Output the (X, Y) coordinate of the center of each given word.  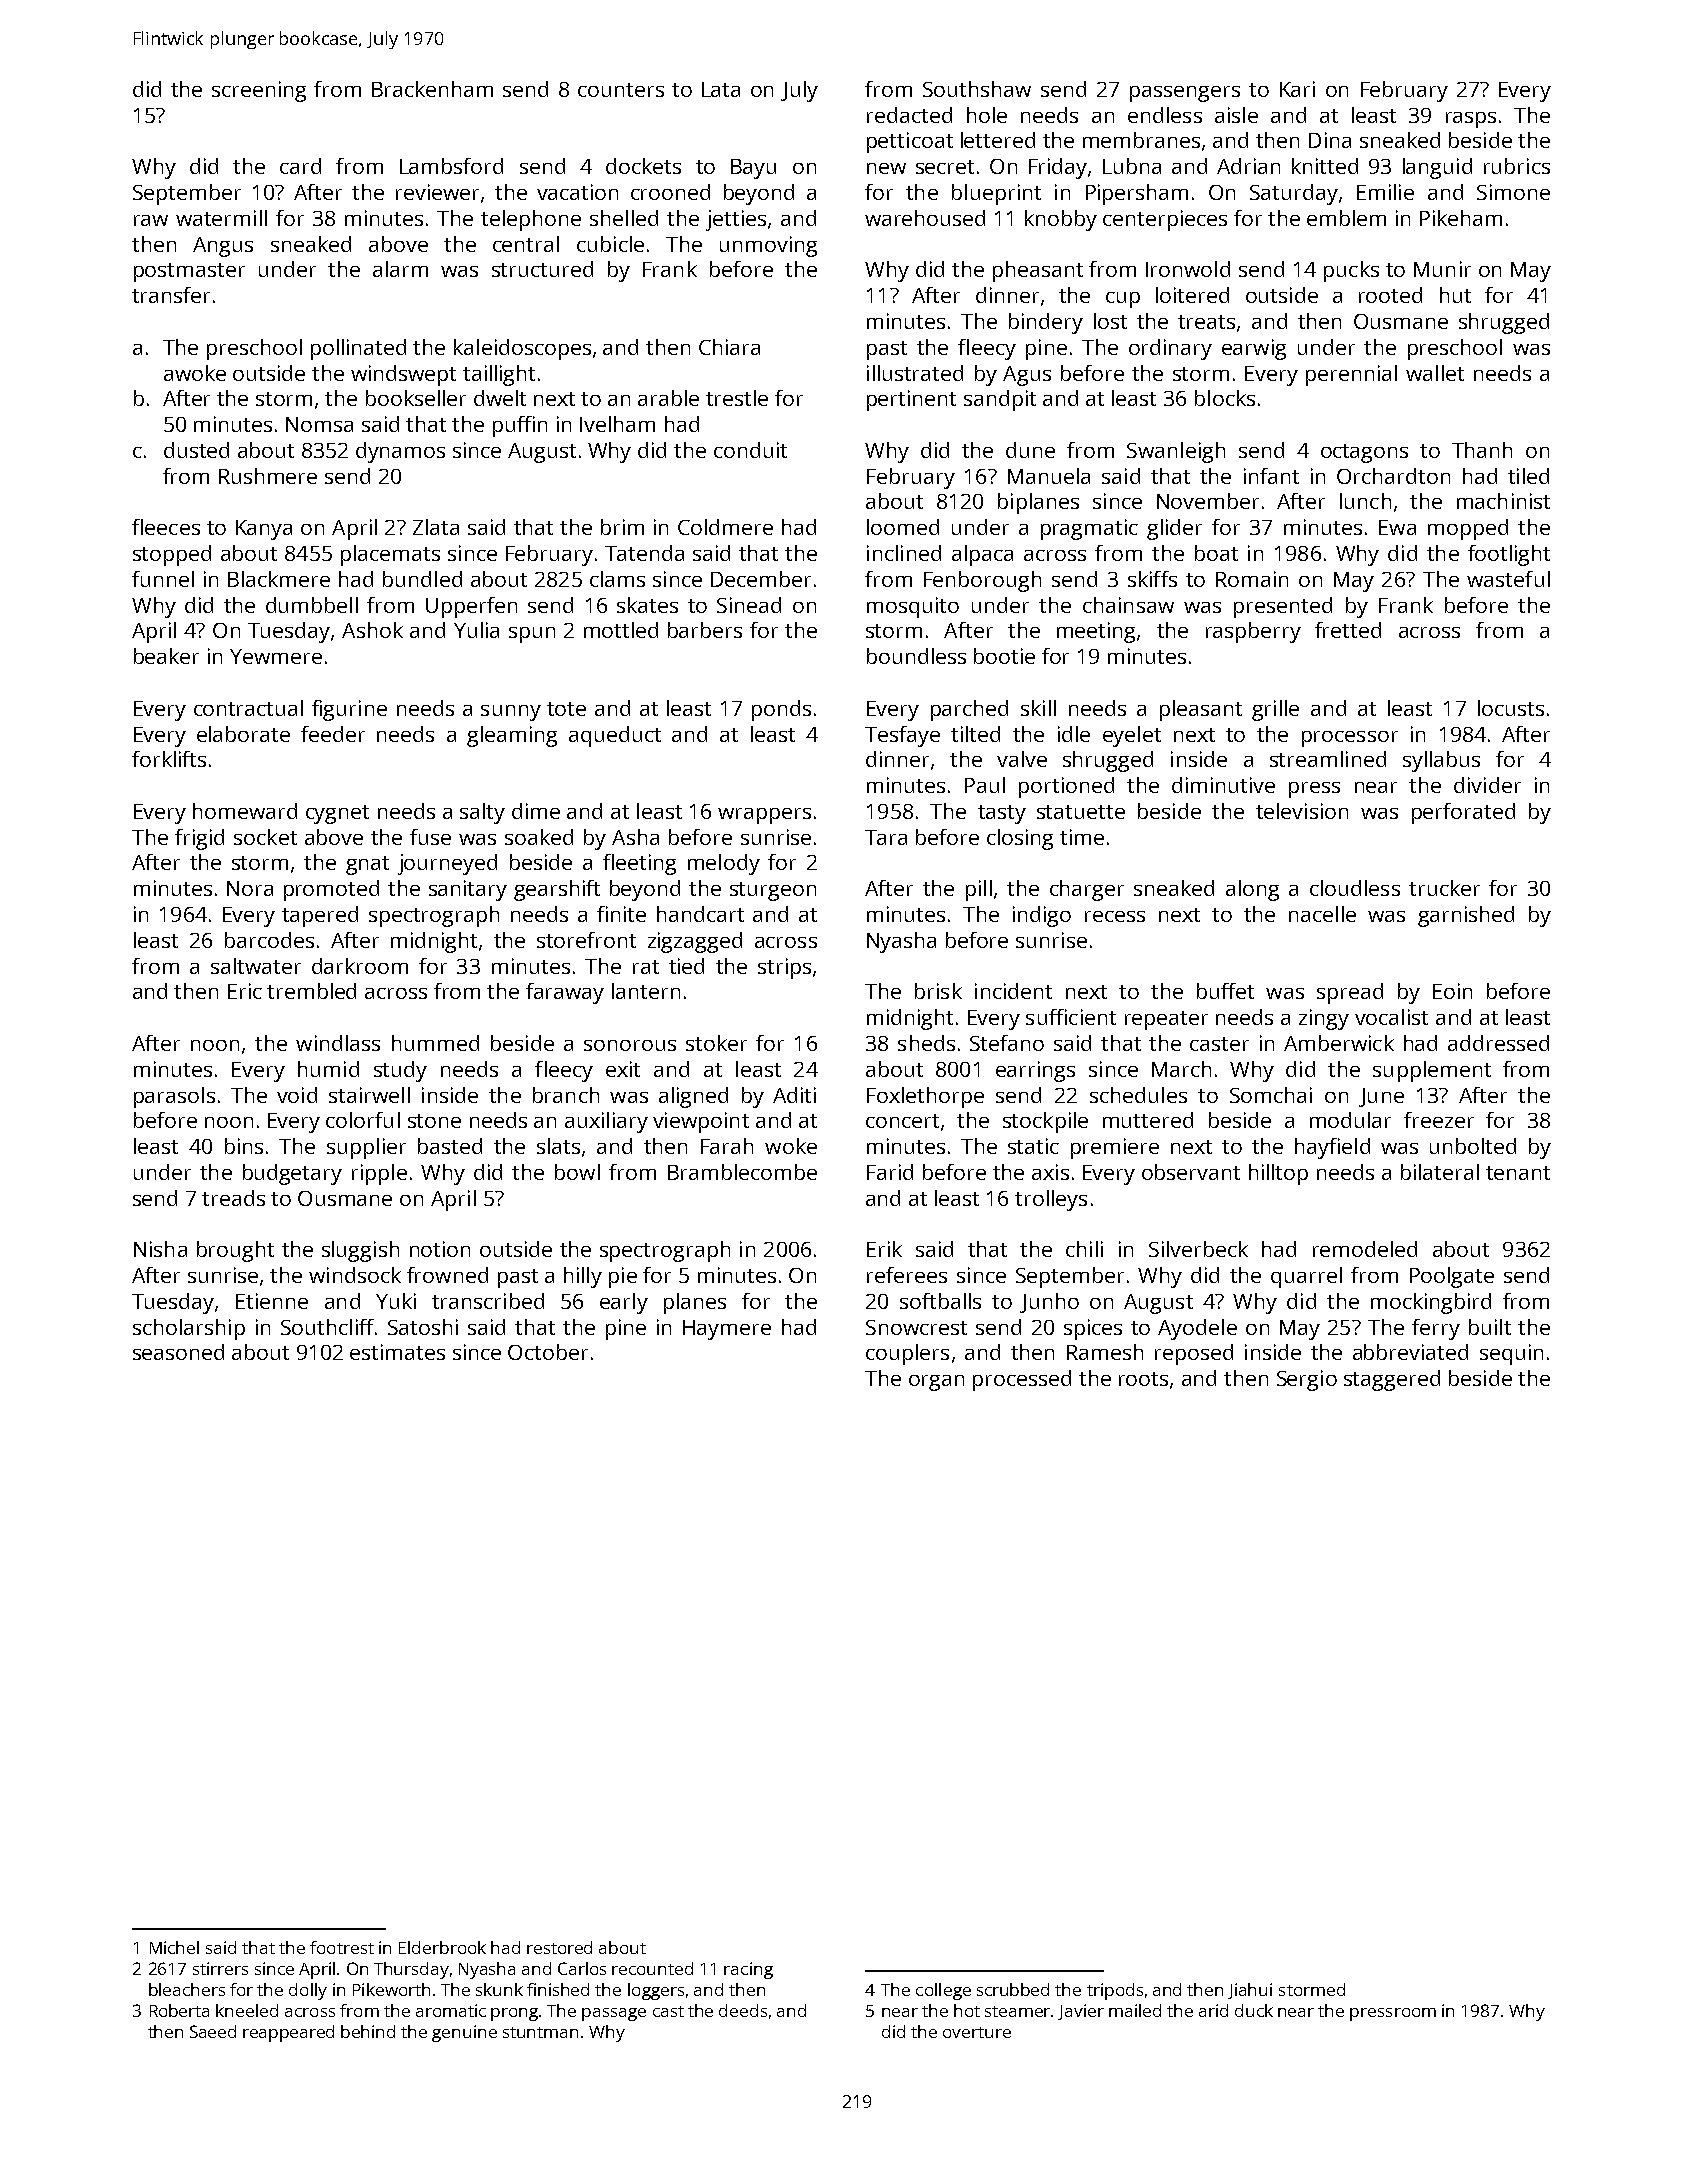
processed (1022, 1380)
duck (1254, 2010)
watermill (221, 218)
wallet (1435, 373)
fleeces (166, 527)
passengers (1185, 94)
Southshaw (977, 89)
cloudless (1355, 888)
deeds (743, 2010)
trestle (737, 398)
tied (686, 966)
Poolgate (1452, 1277)
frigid (199, 839)
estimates (397, 1352)
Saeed (213, 2031)
